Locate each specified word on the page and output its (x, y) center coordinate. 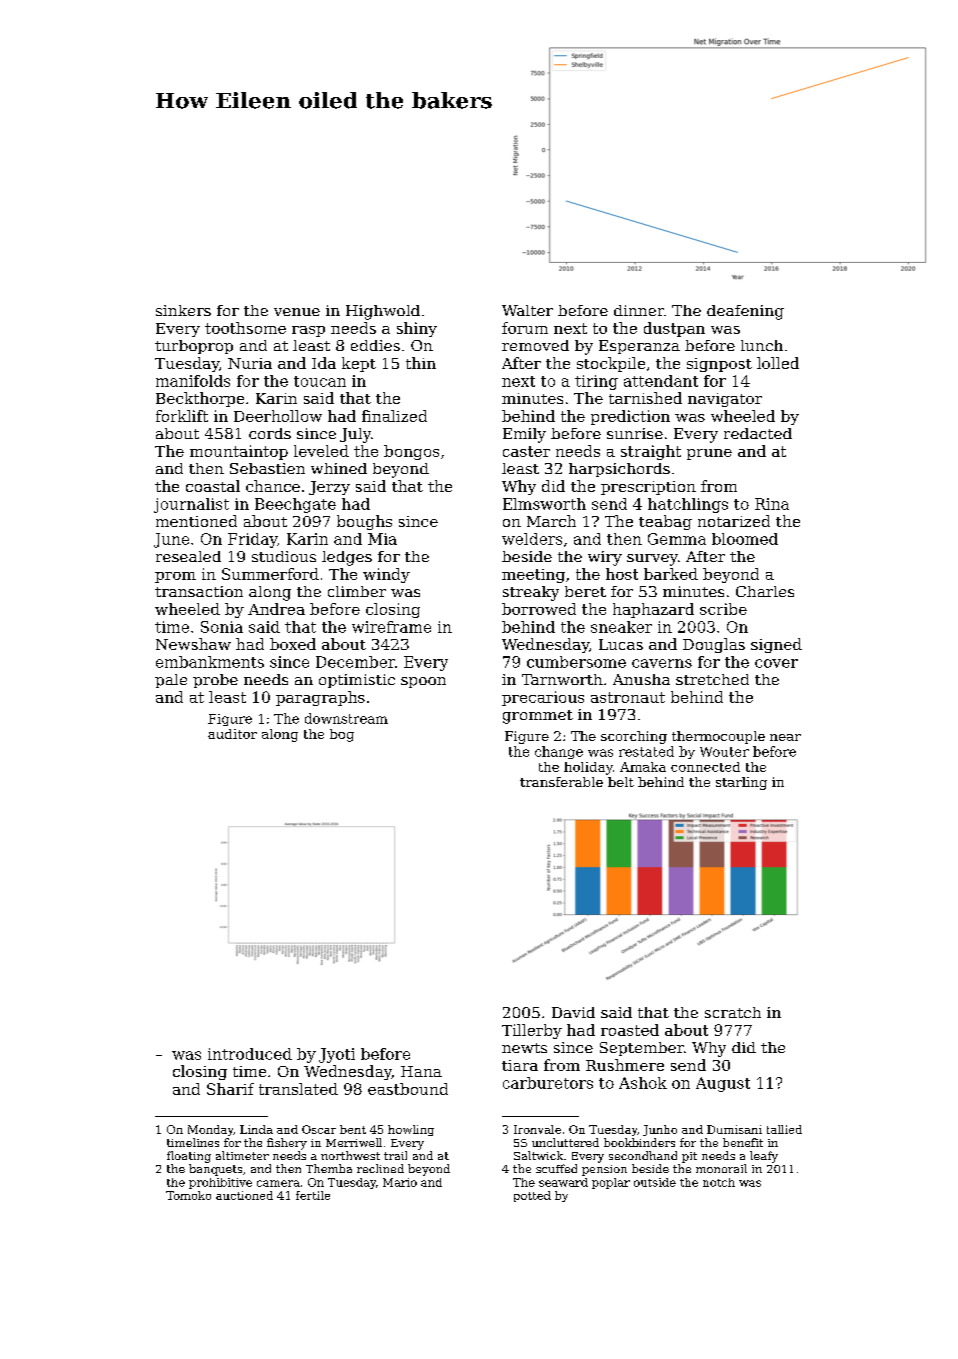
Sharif (230, 1089)
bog (342, 735)
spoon (423, 682)
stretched (712, 679)
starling (741, 783)
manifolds (193, 381)
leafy (764, 1157)
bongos (411, 452)
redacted (758, 433)
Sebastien (267, 468)
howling (411, 1130)
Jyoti (337, 1055)
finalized (394, 416)
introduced (250, 1054)
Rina (772, 504)
